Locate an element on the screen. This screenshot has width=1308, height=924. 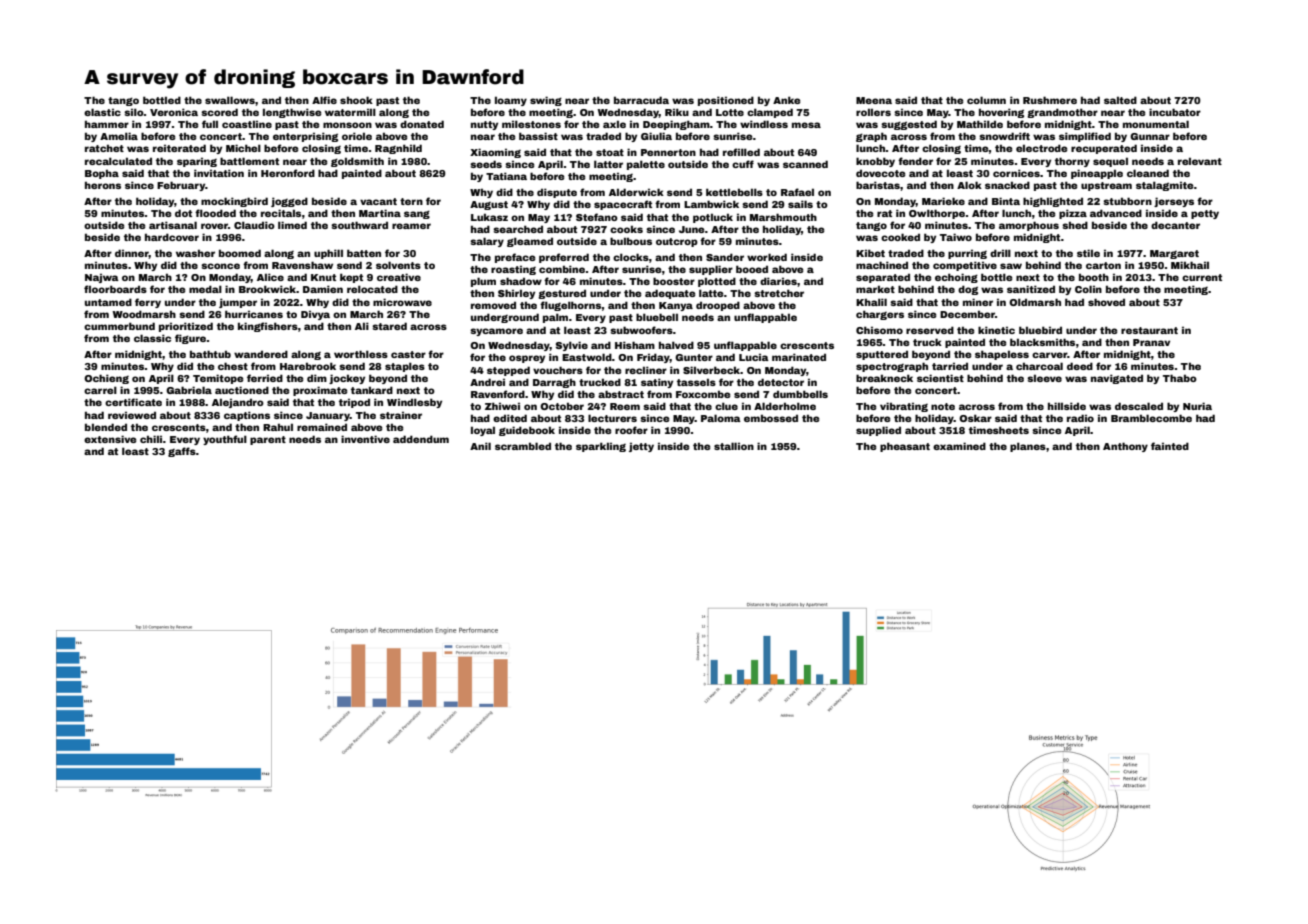
edited is located at coordinates (510, 418).
